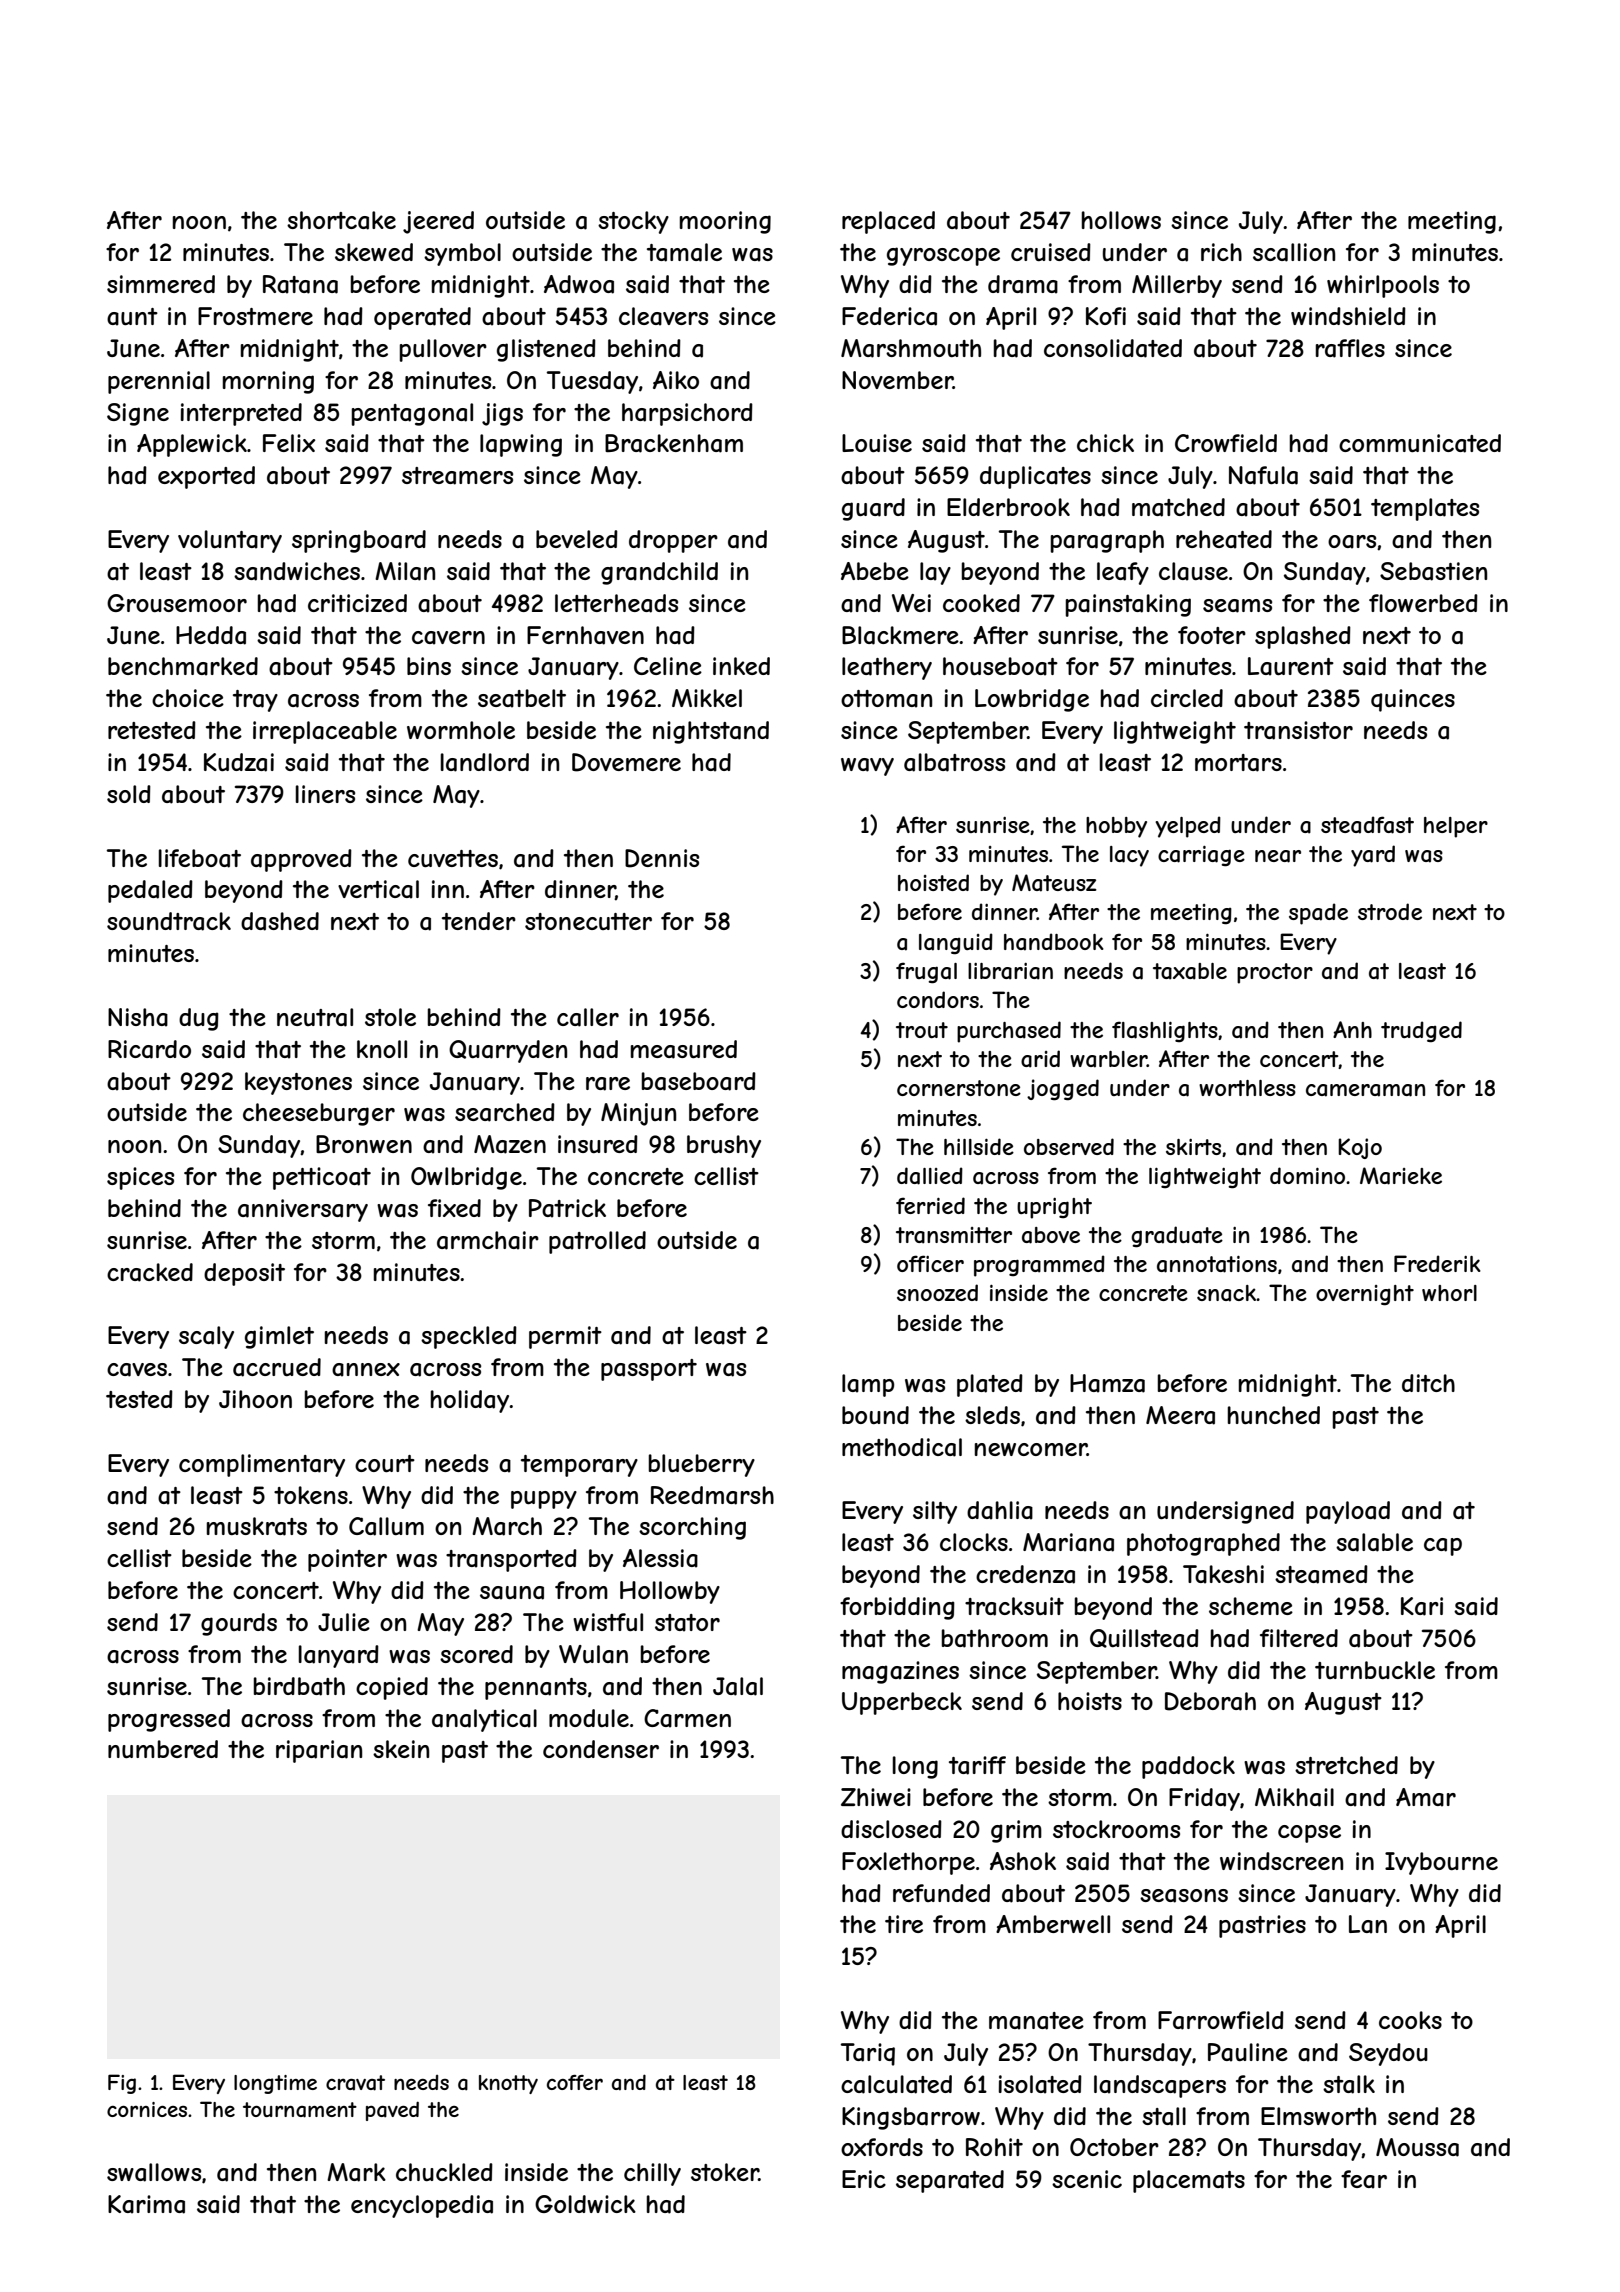 The image size is (1620, 2292). Describe the element at coordinates (888, 222) in the screenshot. I see `replaced` at that location.
